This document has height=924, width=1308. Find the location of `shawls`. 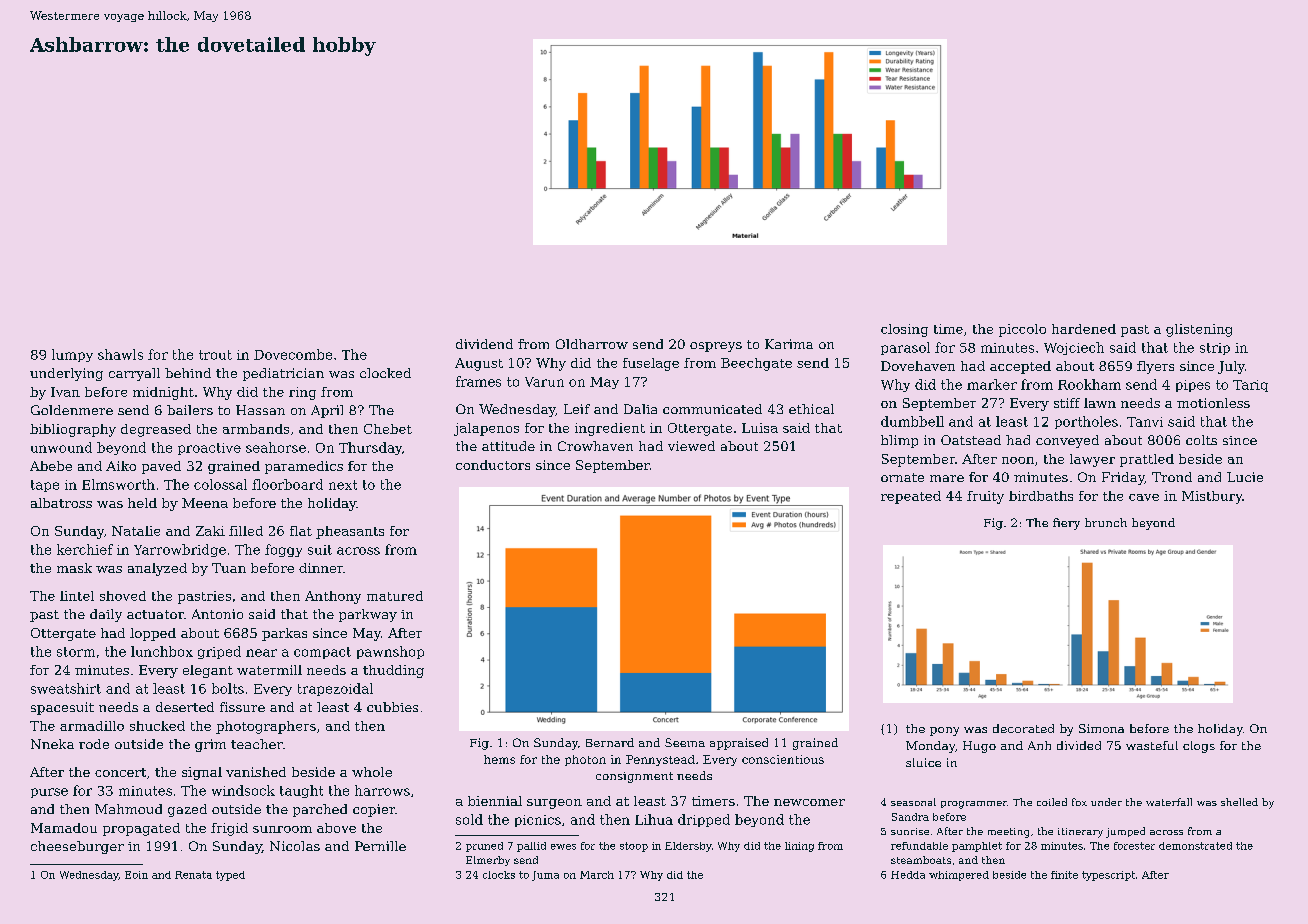

shawls is located at coordinates (120, 354).
